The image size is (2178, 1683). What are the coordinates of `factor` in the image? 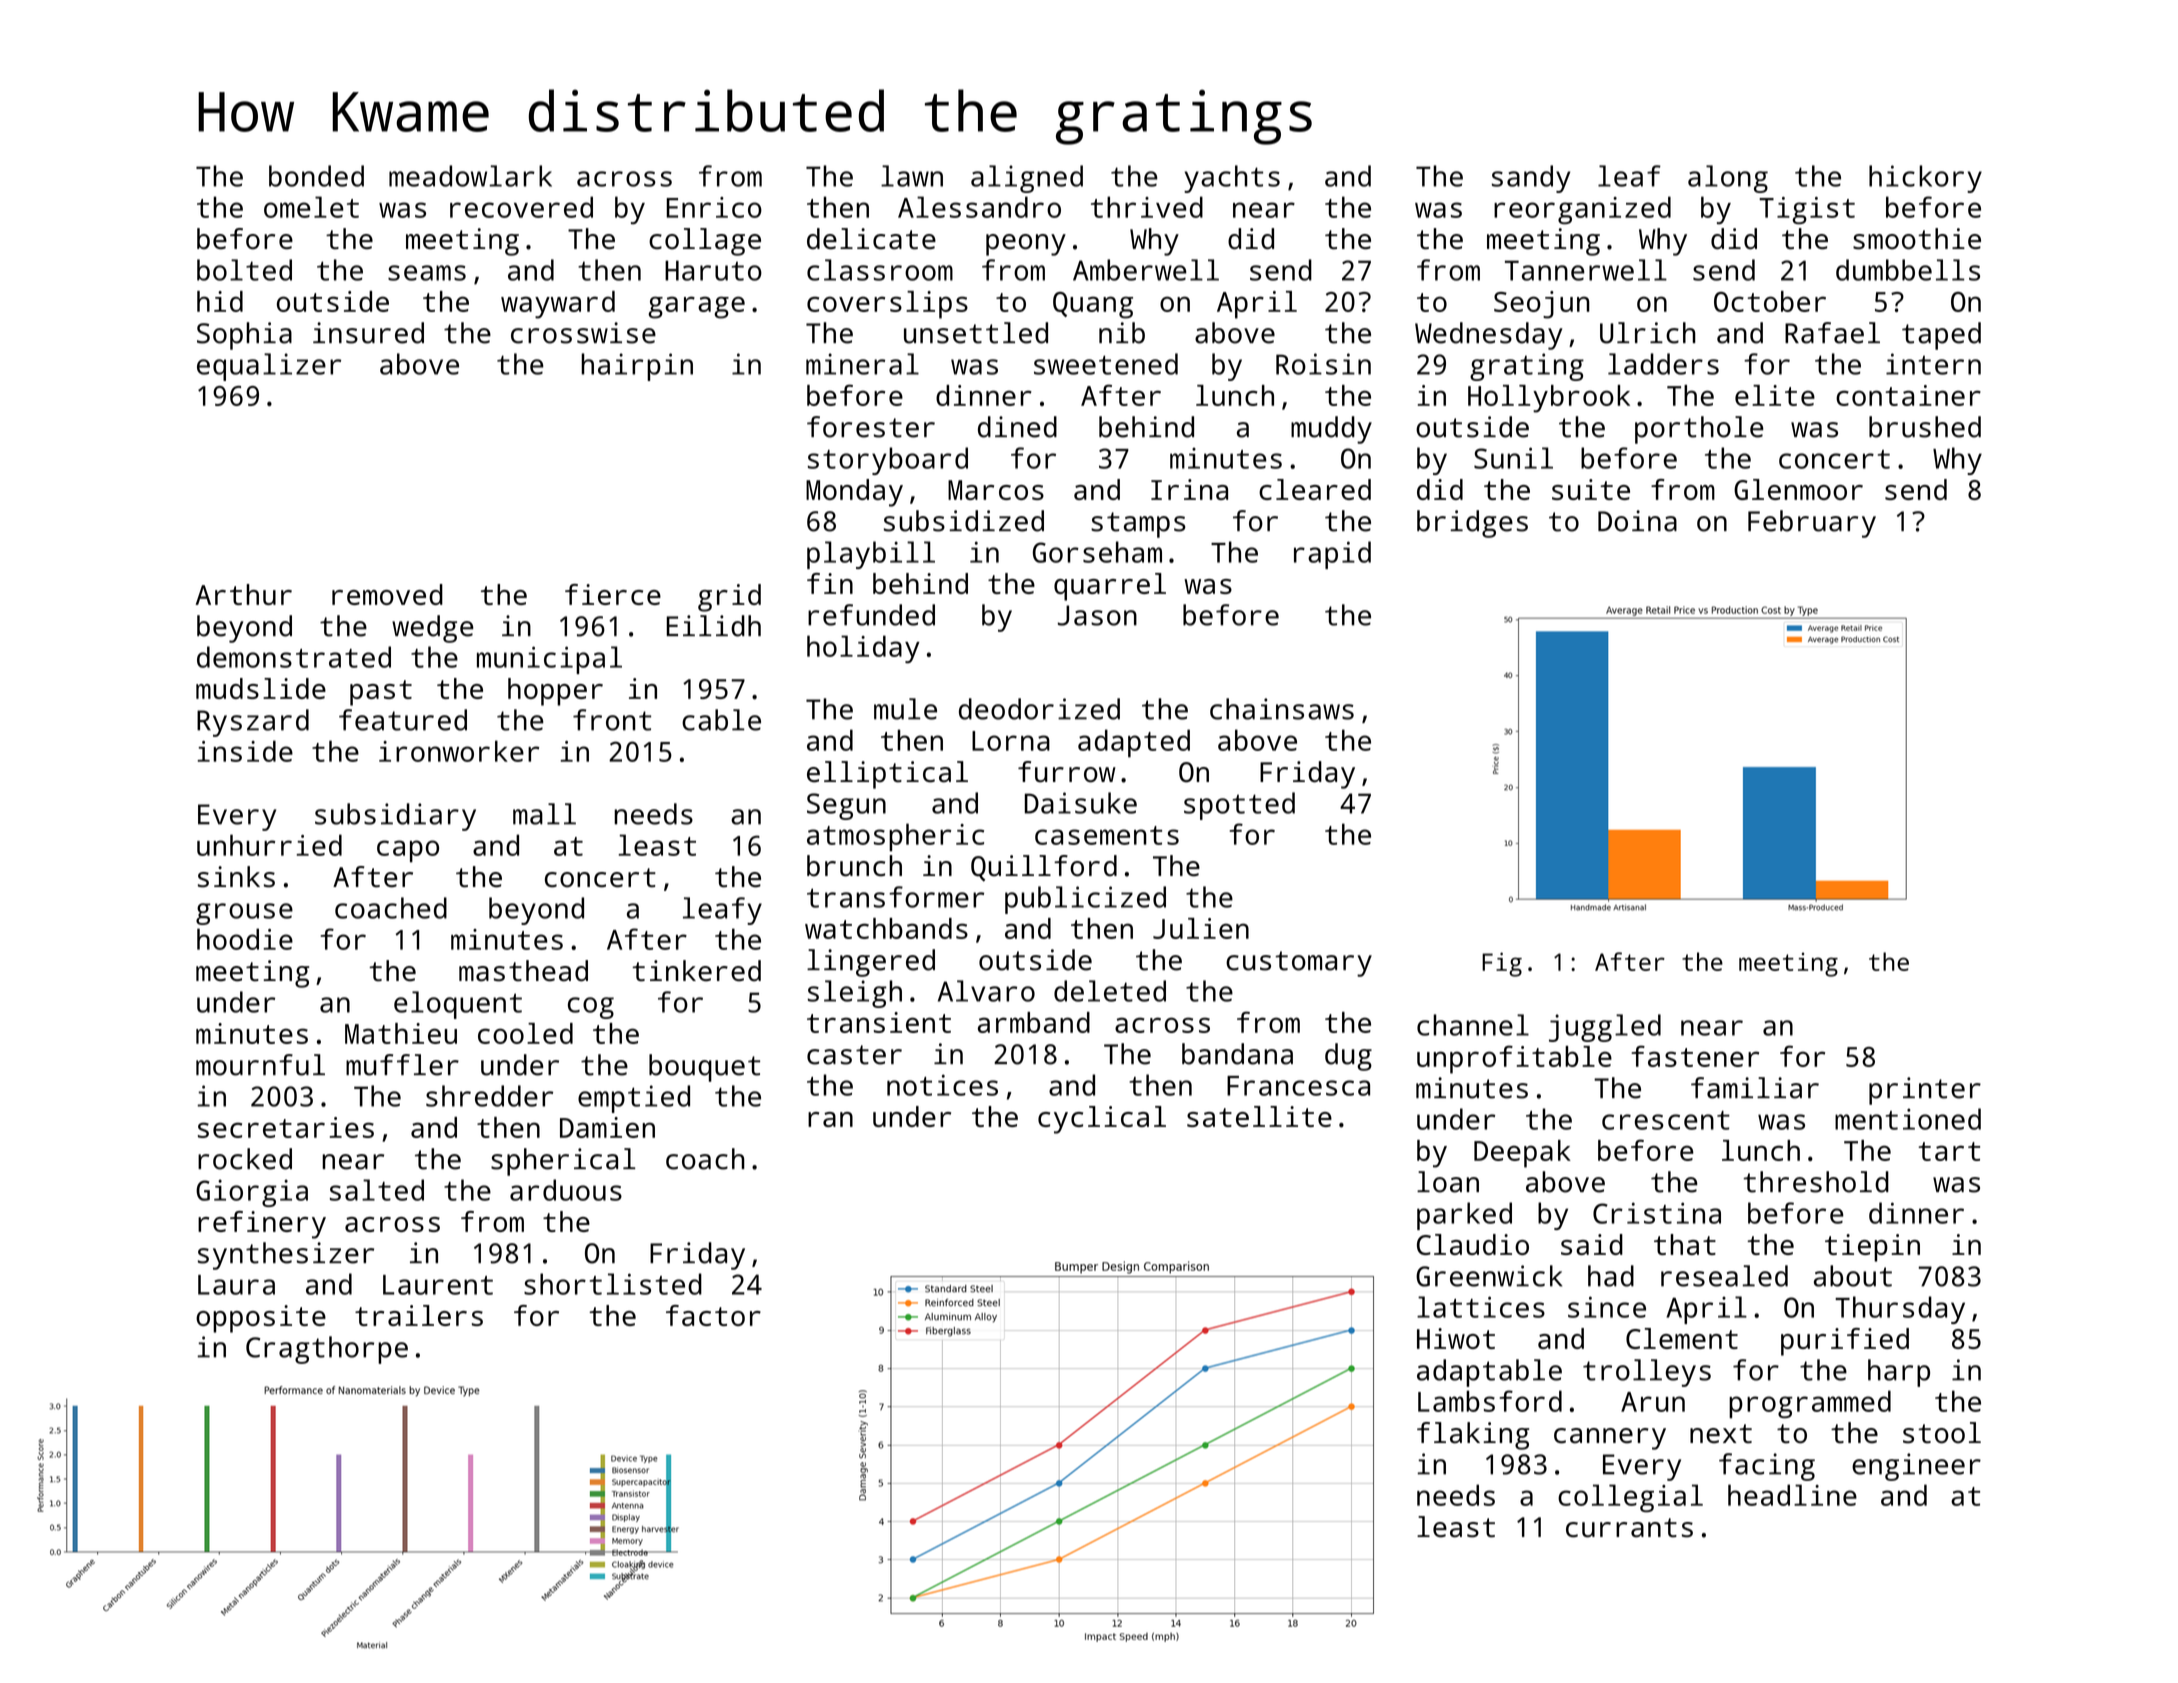 It's located at (713, 1315).
